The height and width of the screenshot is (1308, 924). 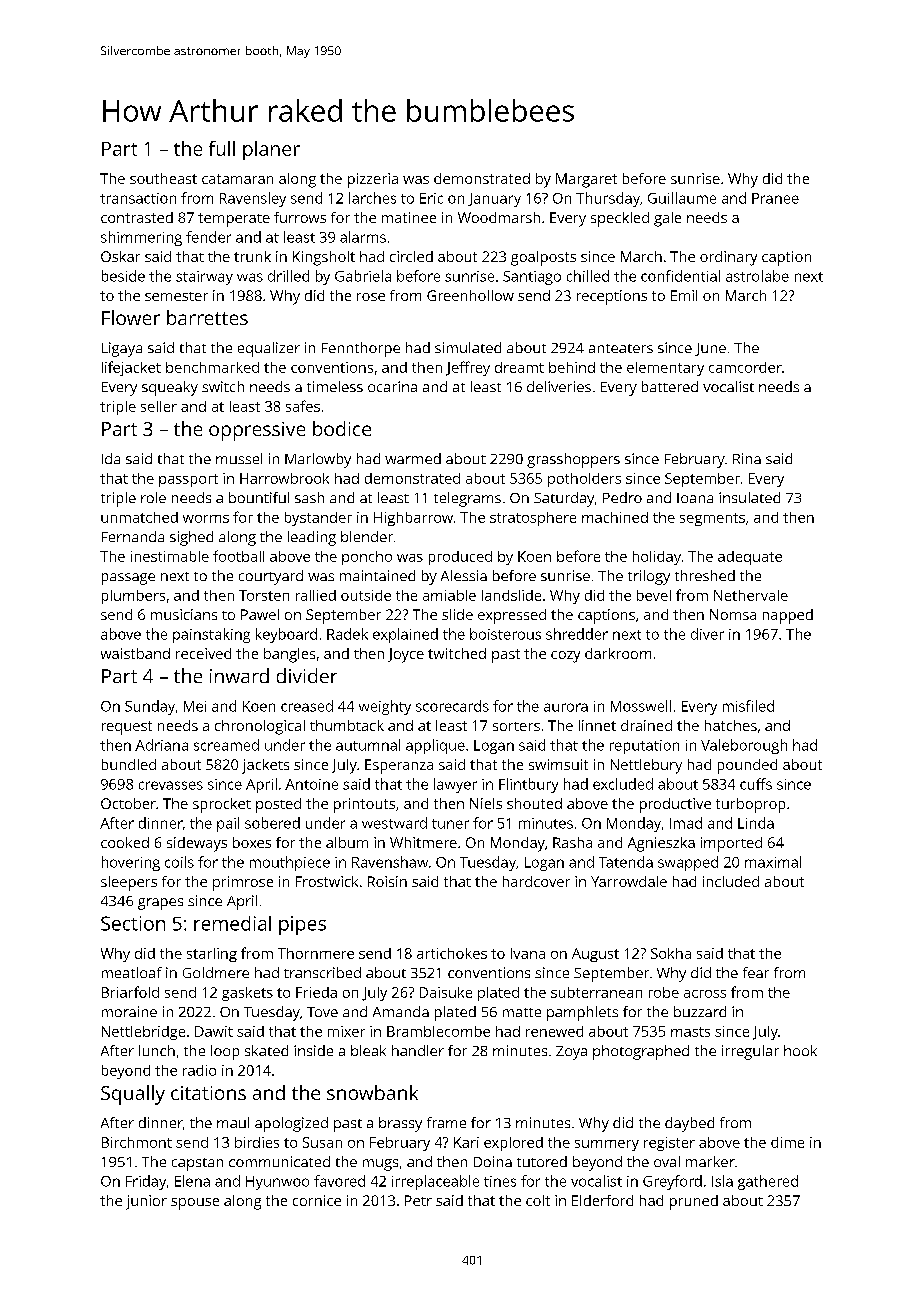 I want to click on warmed, so click(x=413, y=458).
